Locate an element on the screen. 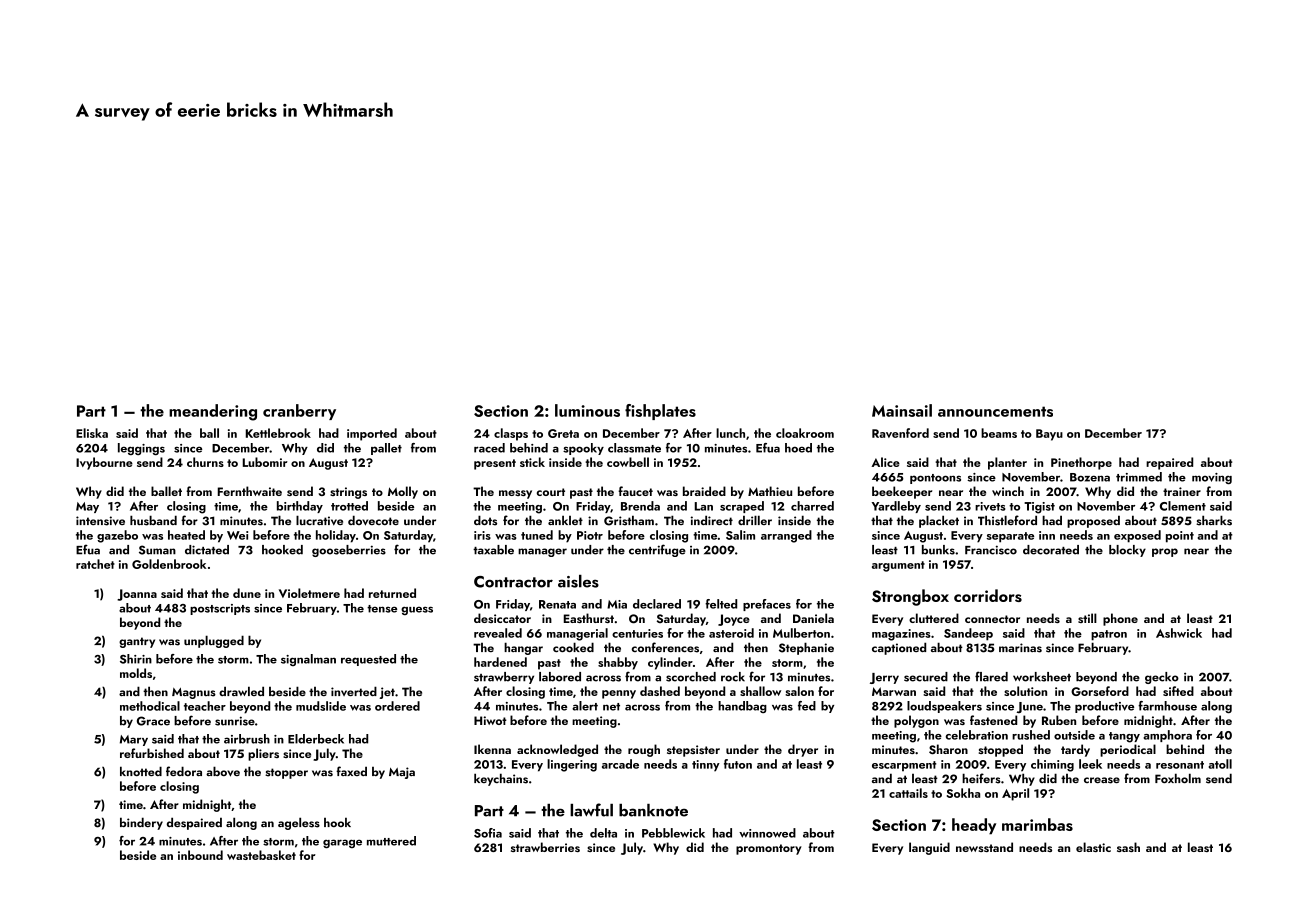 Image resolution: width=1308 pixels, height=924 pixels. ageless is located at coordinates (299, 823).
